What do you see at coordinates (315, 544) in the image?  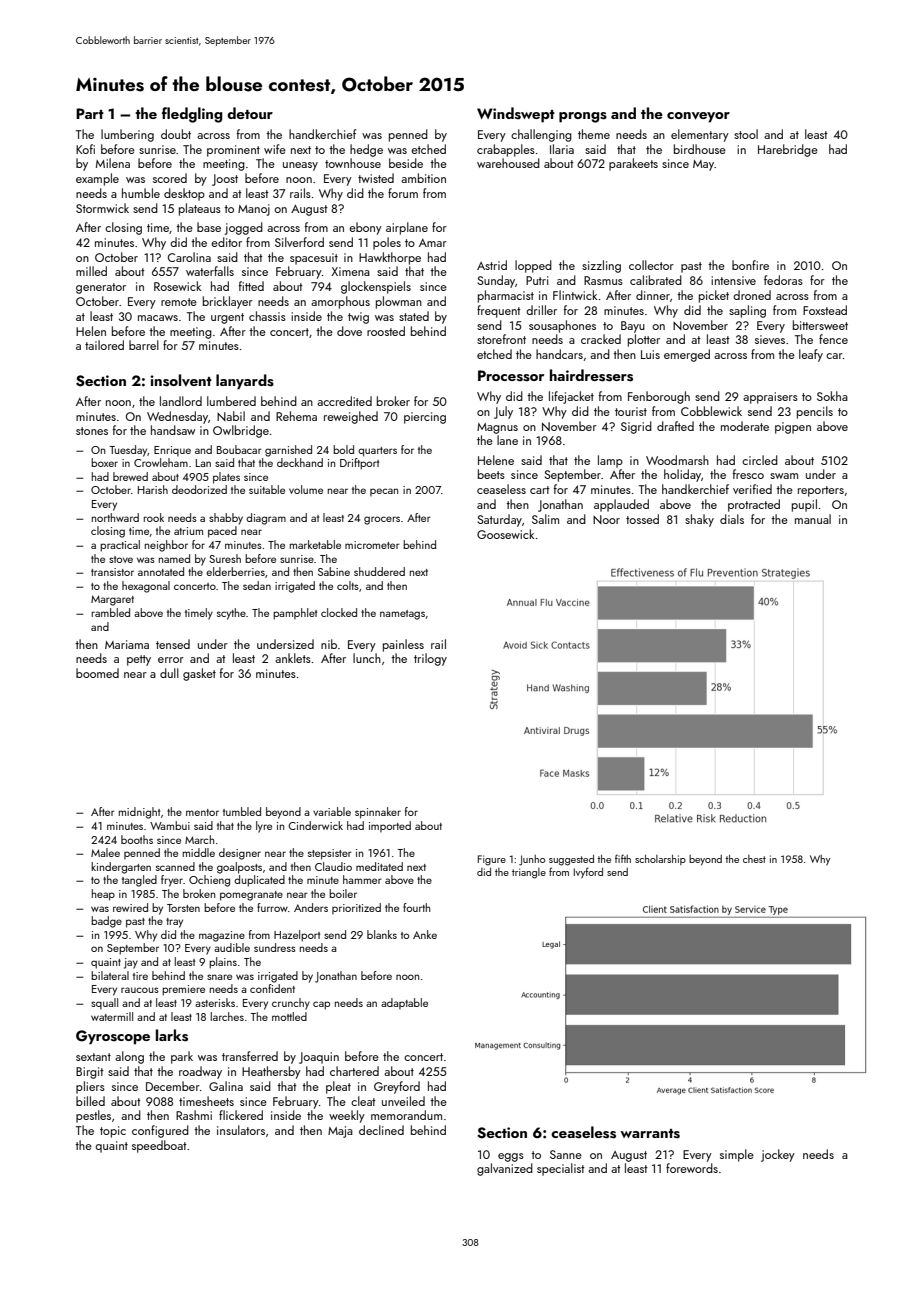 I see `marketable` at bounding box center [315, 544].
